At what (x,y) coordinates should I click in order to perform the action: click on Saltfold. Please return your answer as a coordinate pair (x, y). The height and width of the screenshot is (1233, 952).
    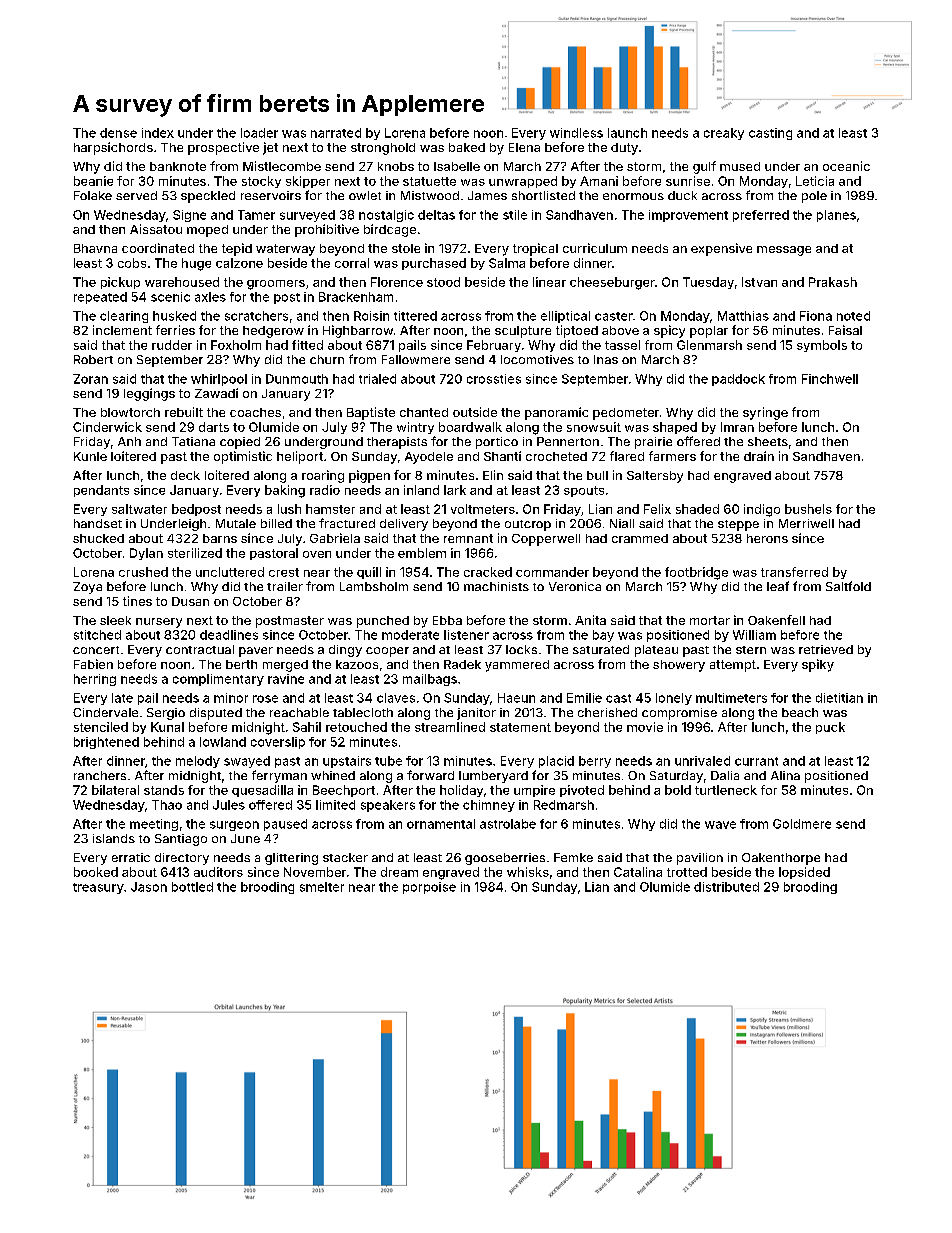
    Looking at the image, I should click on (848, 586).
